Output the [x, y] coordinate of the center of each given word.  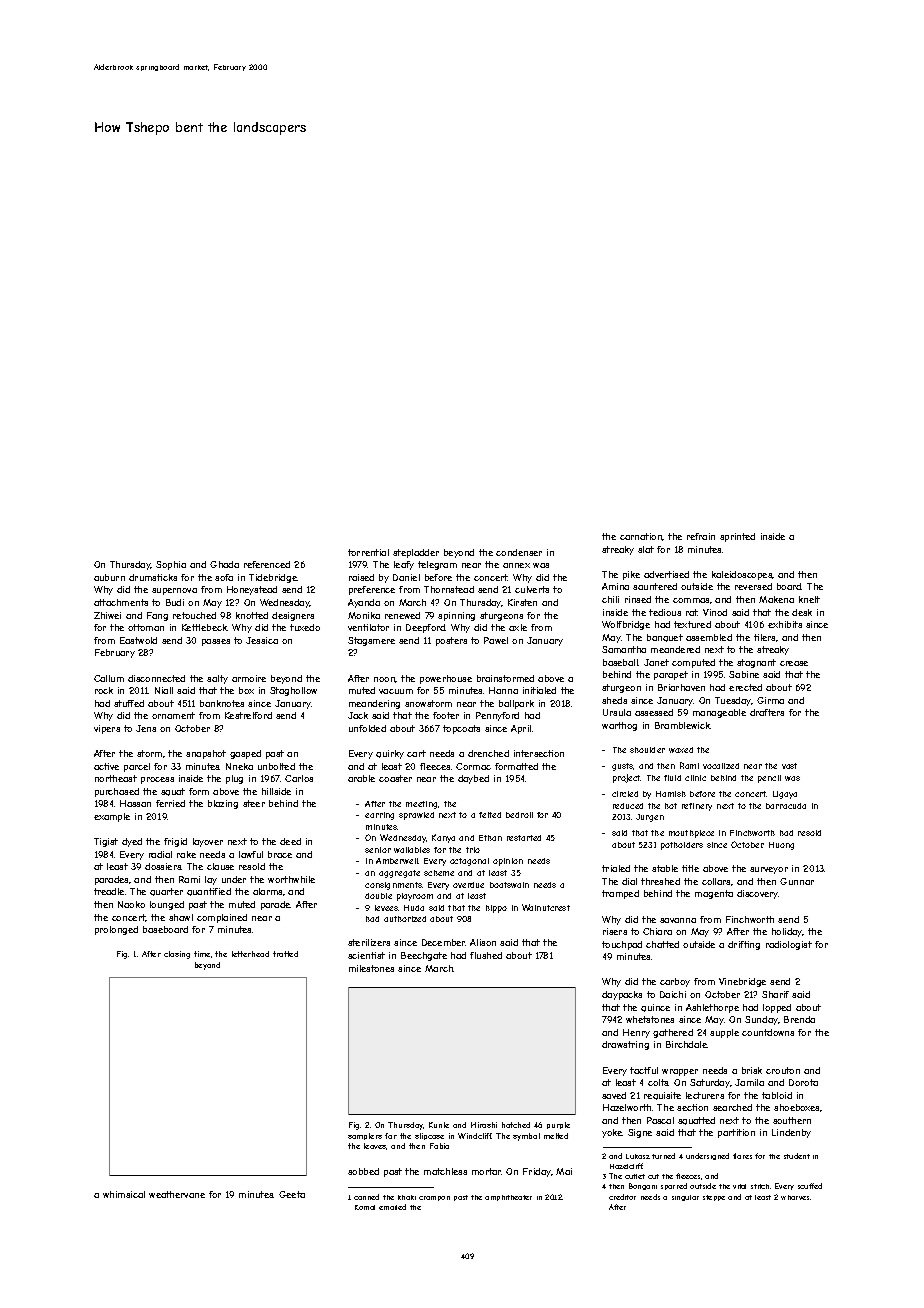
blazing [223, 804]
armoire [249, 678]
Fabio [439, 1146]
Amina [615, 586]
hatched [516, 1125]
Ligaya [785, 795]
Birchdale [686, 1044]
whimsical [124, 1194]
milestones [371, 968]
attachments [121, 602]
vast [789, 766]
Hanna [503, 690]
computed [693, 663]
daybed [473, 779]
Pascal [660, 1120]
